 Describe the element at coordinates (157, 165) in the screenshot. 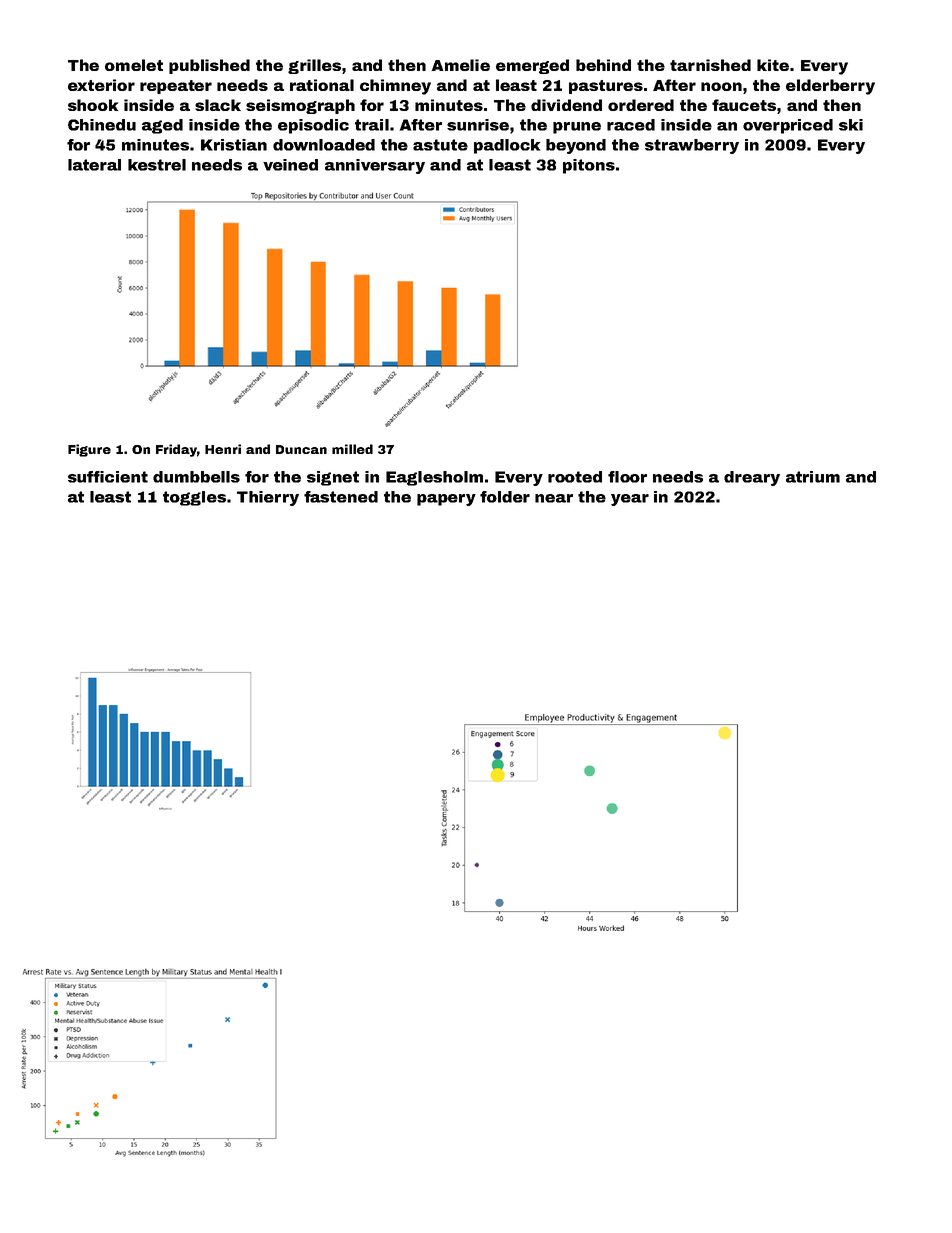

I see `kestrel` at that location.
